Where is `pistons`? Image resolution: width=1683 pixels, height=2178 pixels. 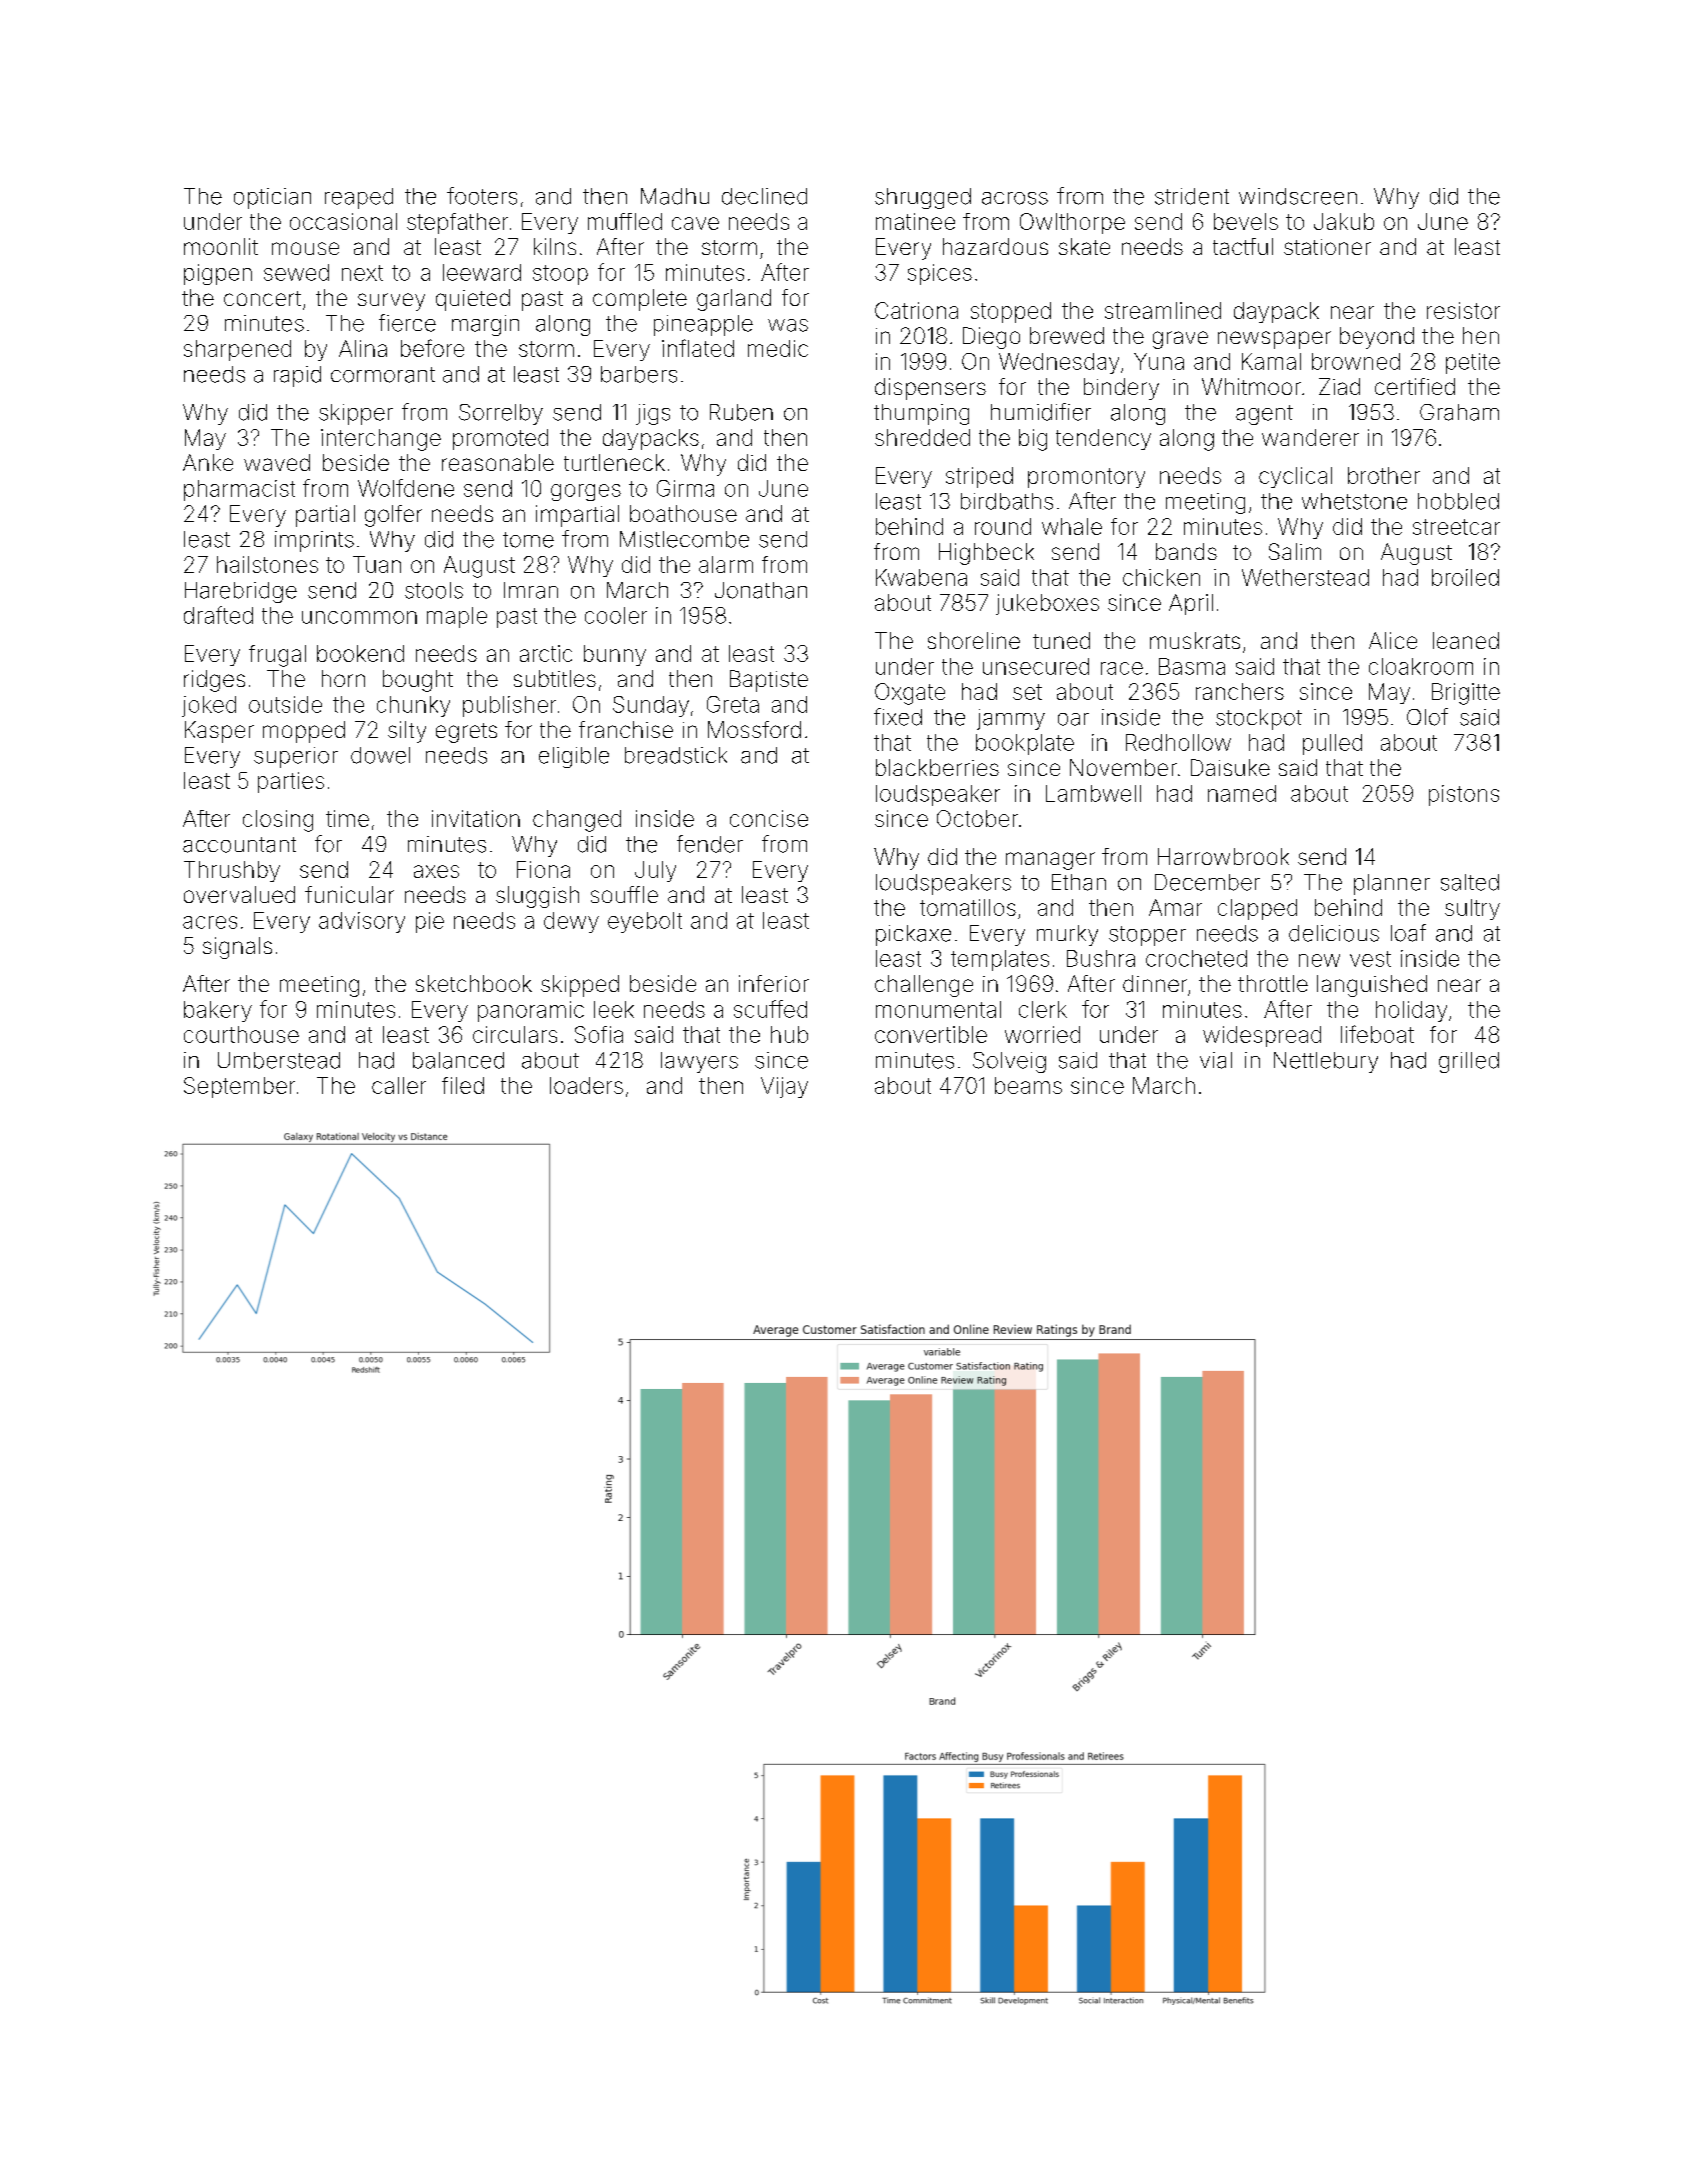 pistons is located at coordinates (1464, 795).
